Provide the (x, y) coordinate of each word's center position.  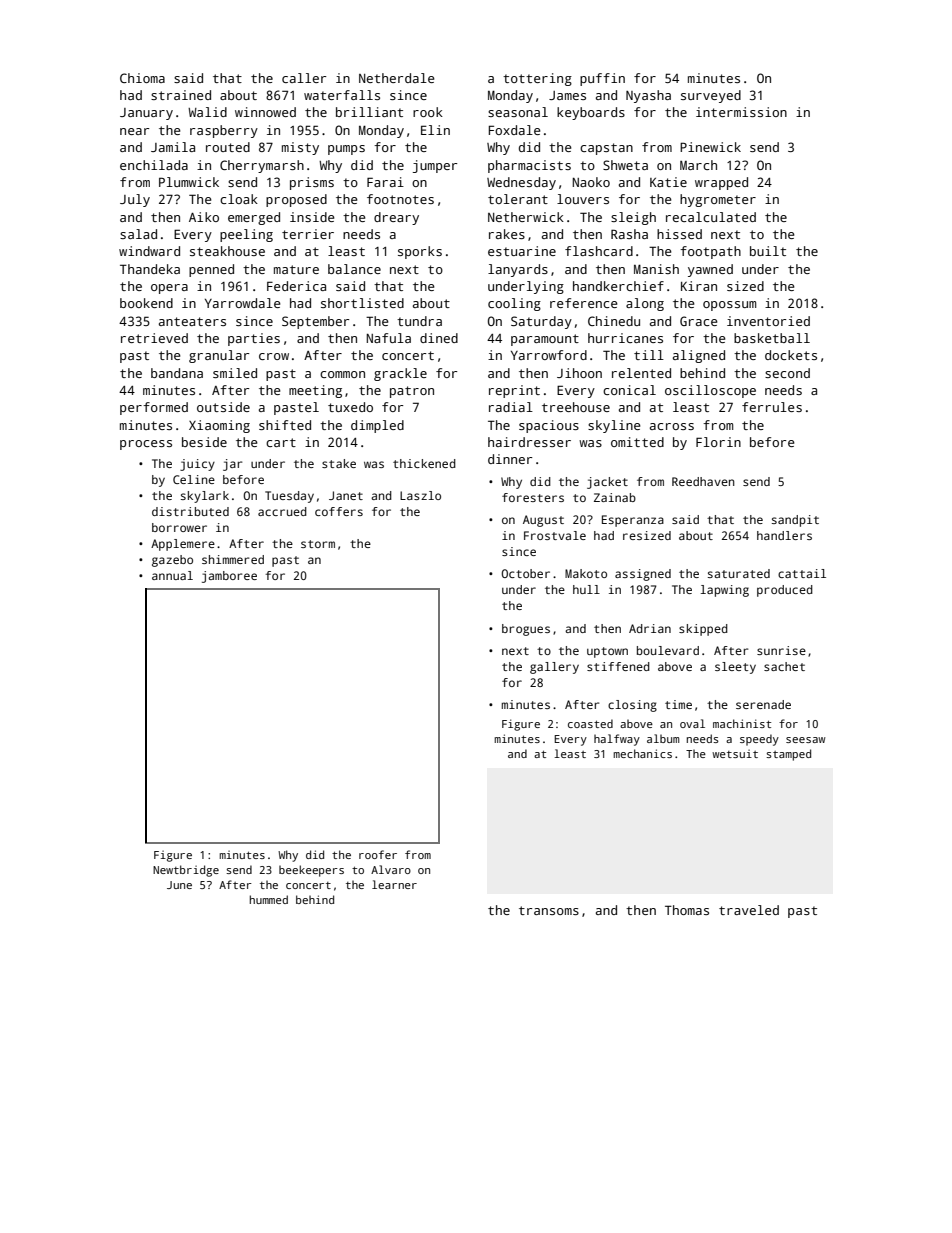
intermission (741, 112)
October (525, 573)
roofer (378, 854)
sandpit (795, 521)
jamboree (229, 577)
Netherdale (397, 78)
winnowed (265, 112)
